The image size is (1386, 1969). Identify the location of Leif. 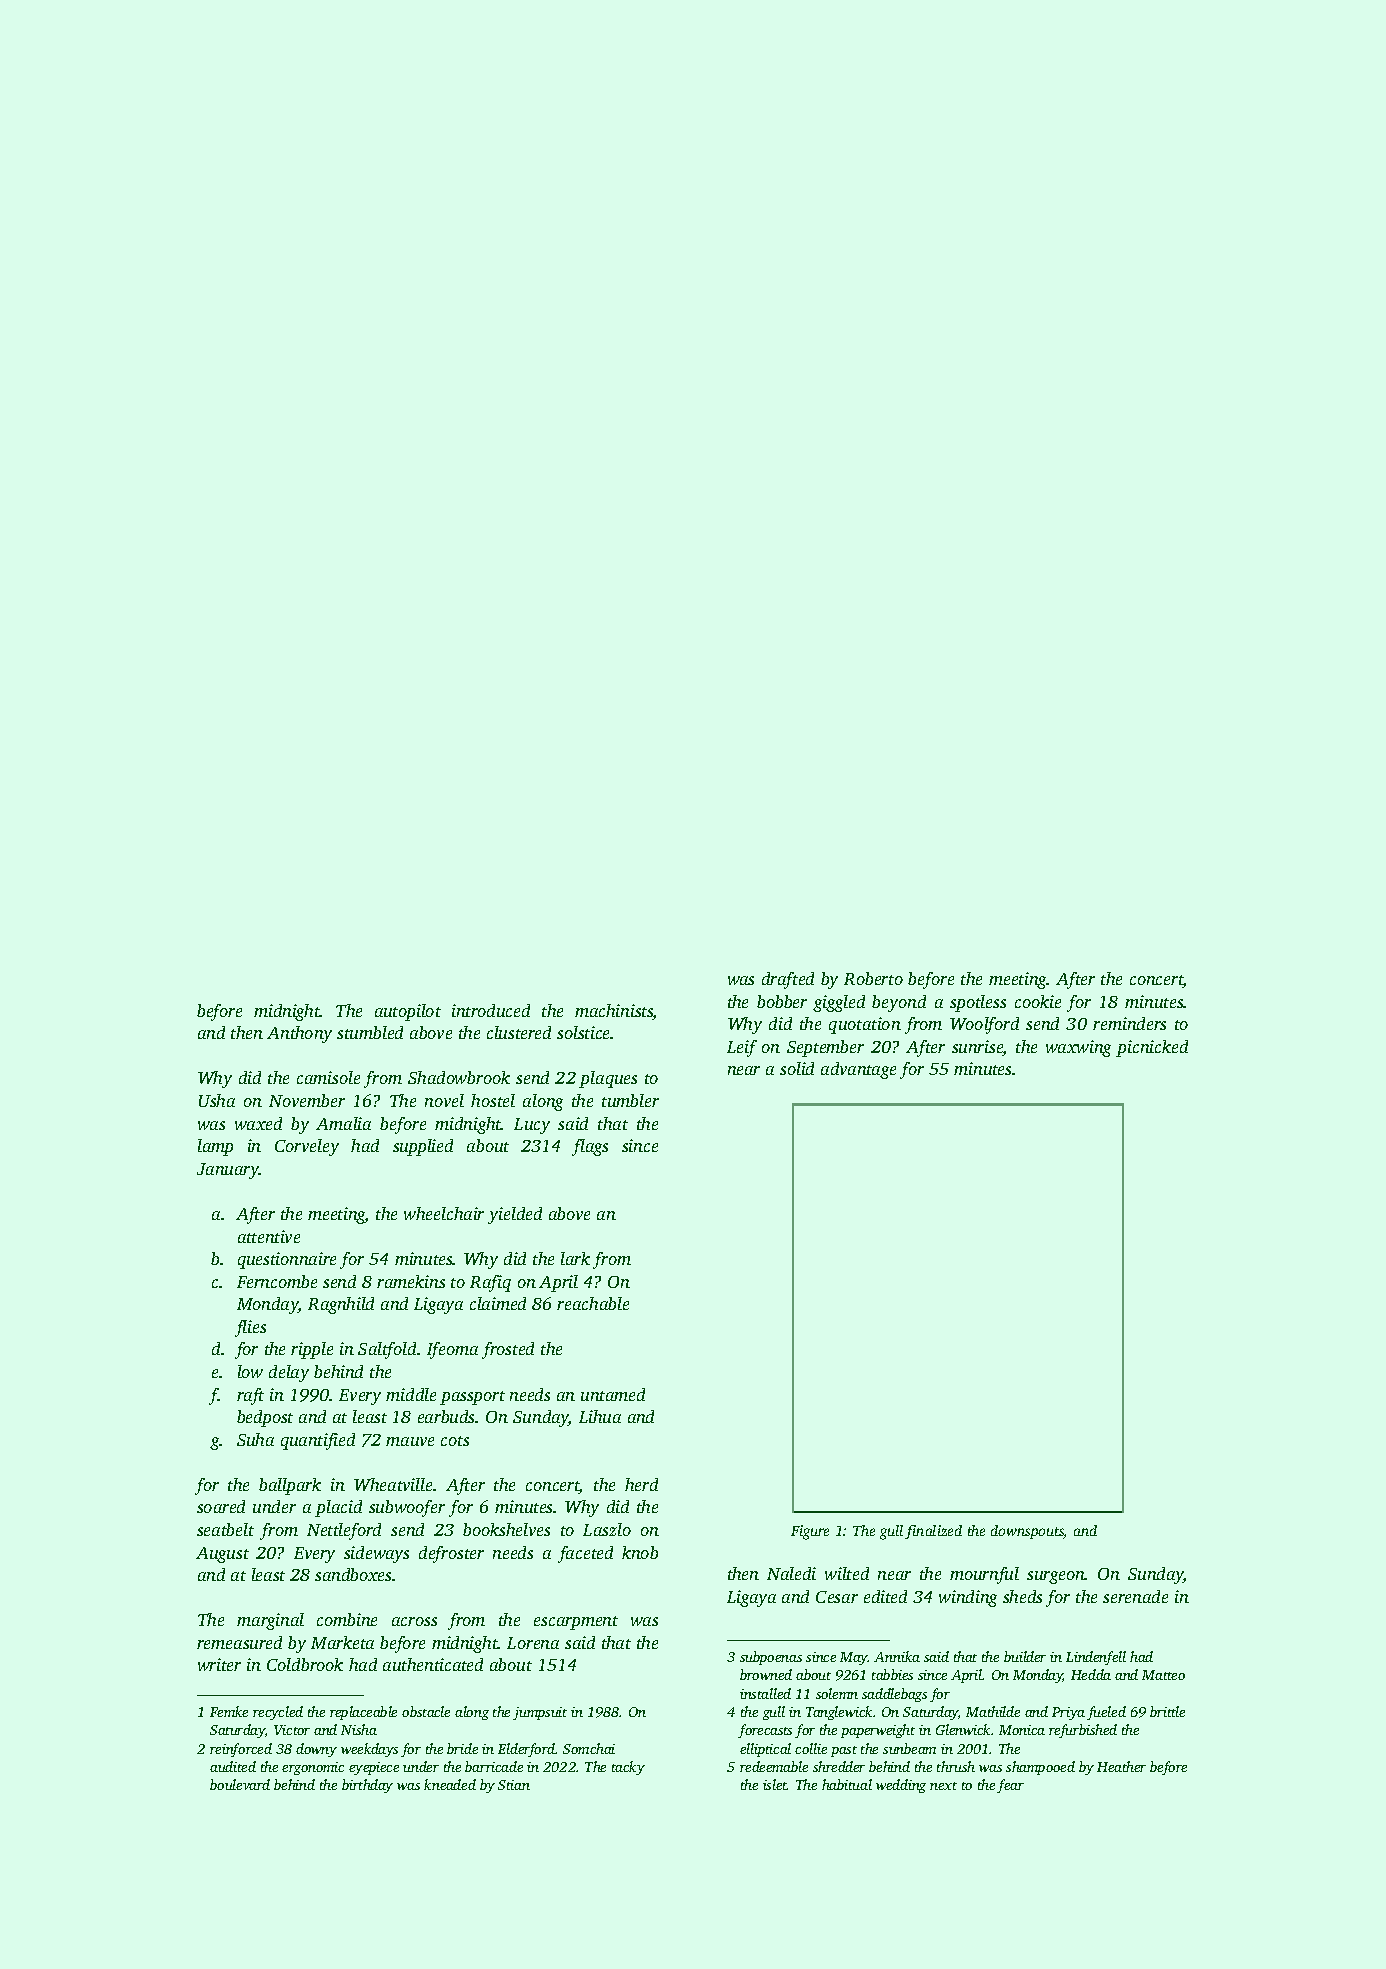
(742, 1048).
